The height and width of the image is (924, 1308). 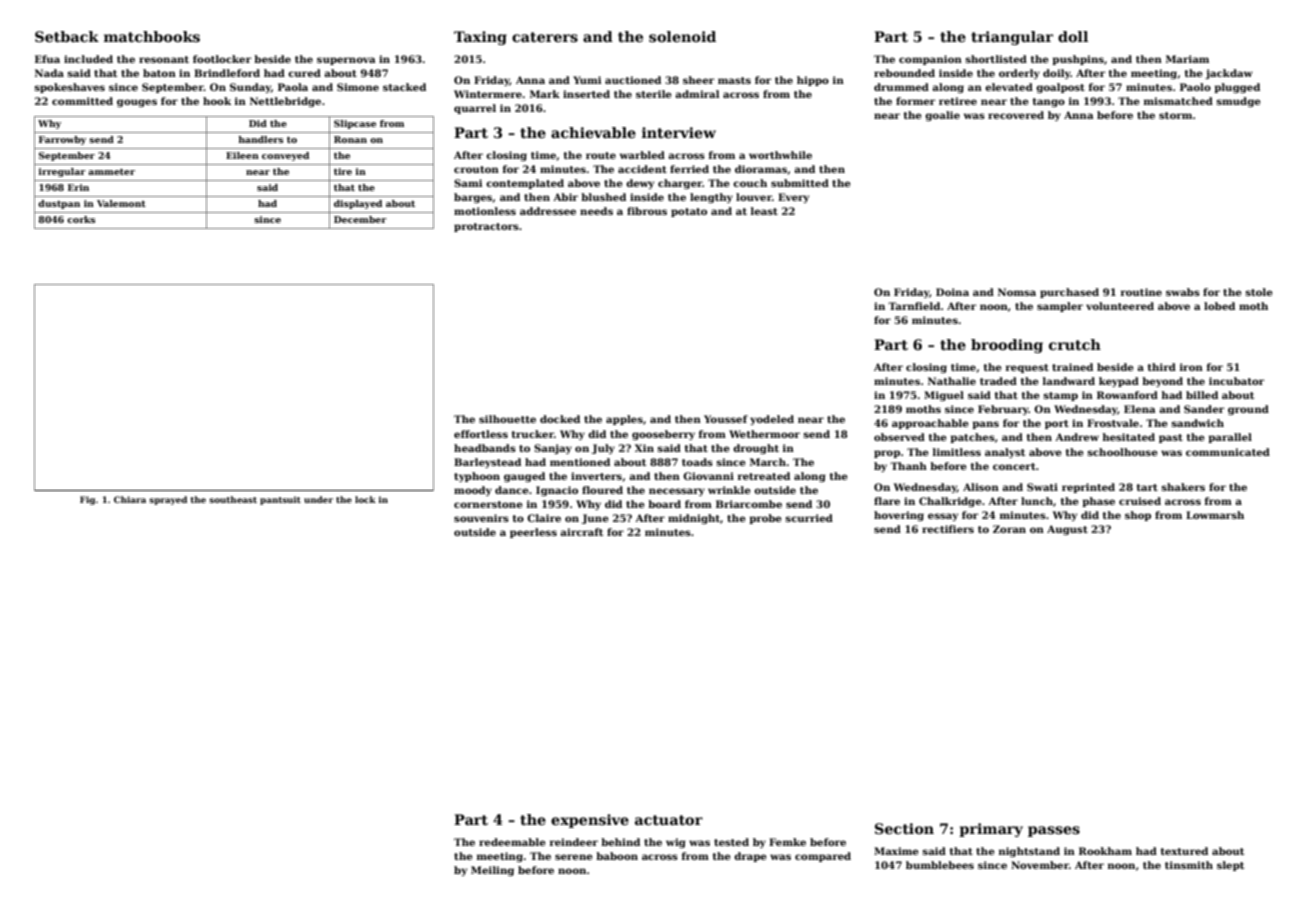 I want to click on auctioned, so click(x=633, y=80).
